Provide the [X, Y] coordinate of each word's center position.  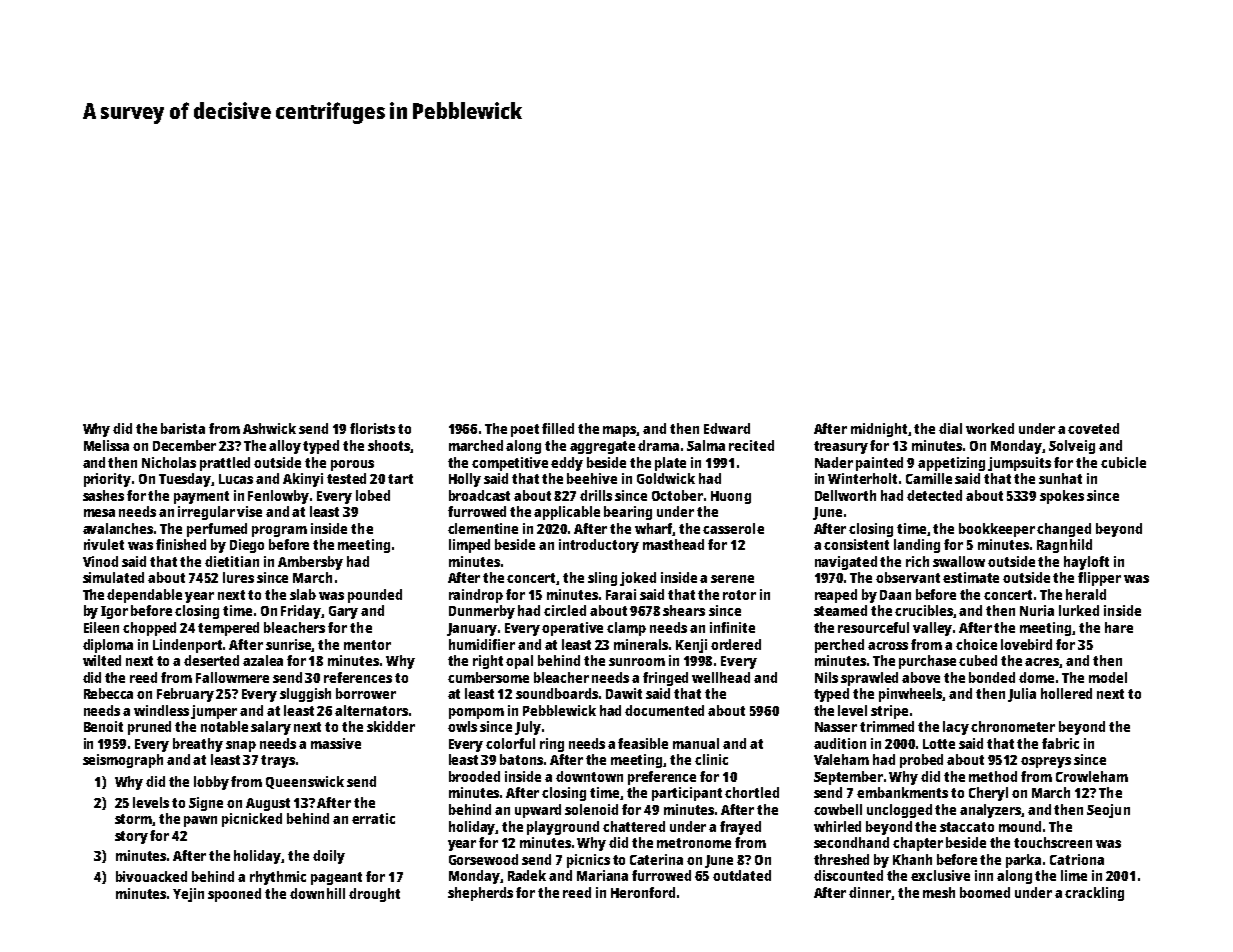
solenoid [591, 809]
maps [620, 431]
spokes [1062, 497]
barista [183, 428]
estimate [971, 577]
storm [134, 820]
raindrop [476, 596]
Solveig [1072, 447]
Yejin [188, 895]
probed [921, 761]
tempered [228, 629]
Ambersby [310, 563]
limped [469, 546]
